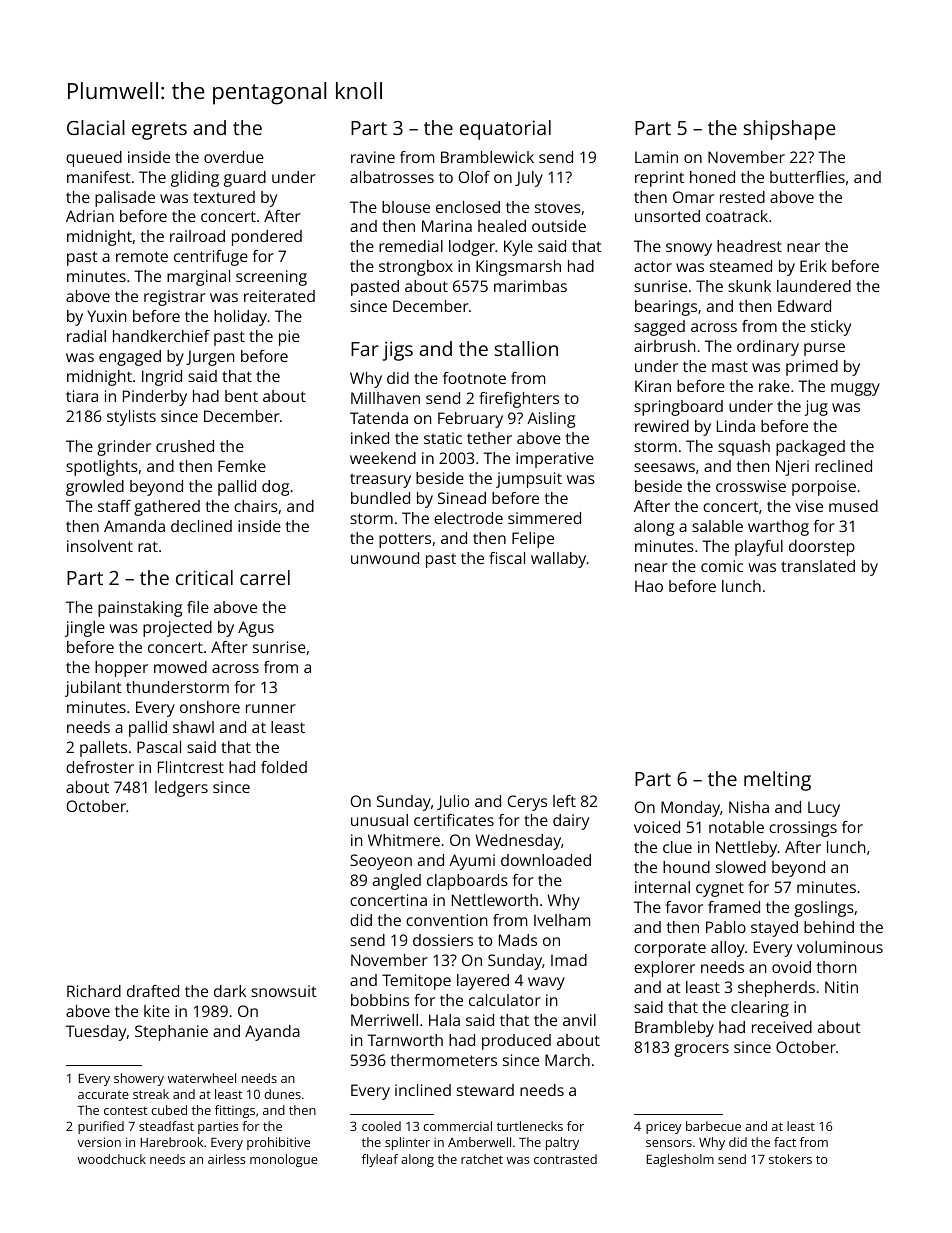 The width and height of the screenshot is (952, 1233). What do you see at coordinates (564, 801) in the screenshot?
I see `left` at bounding box center [564, 801].
